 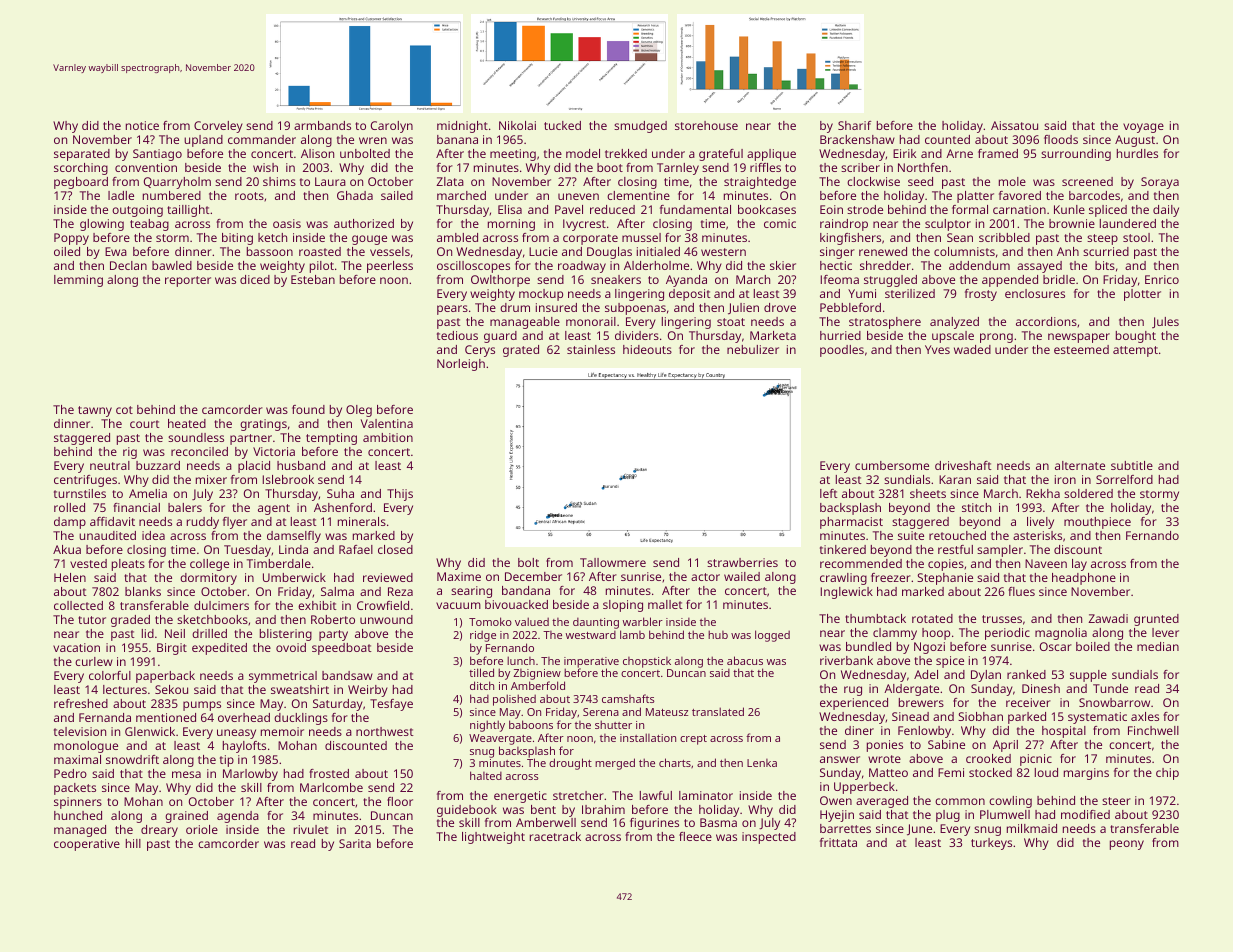 What do you see at coordinates (1124, 479) in the document?
I see `Sorrelford` at bounding box center [1124, 479].
